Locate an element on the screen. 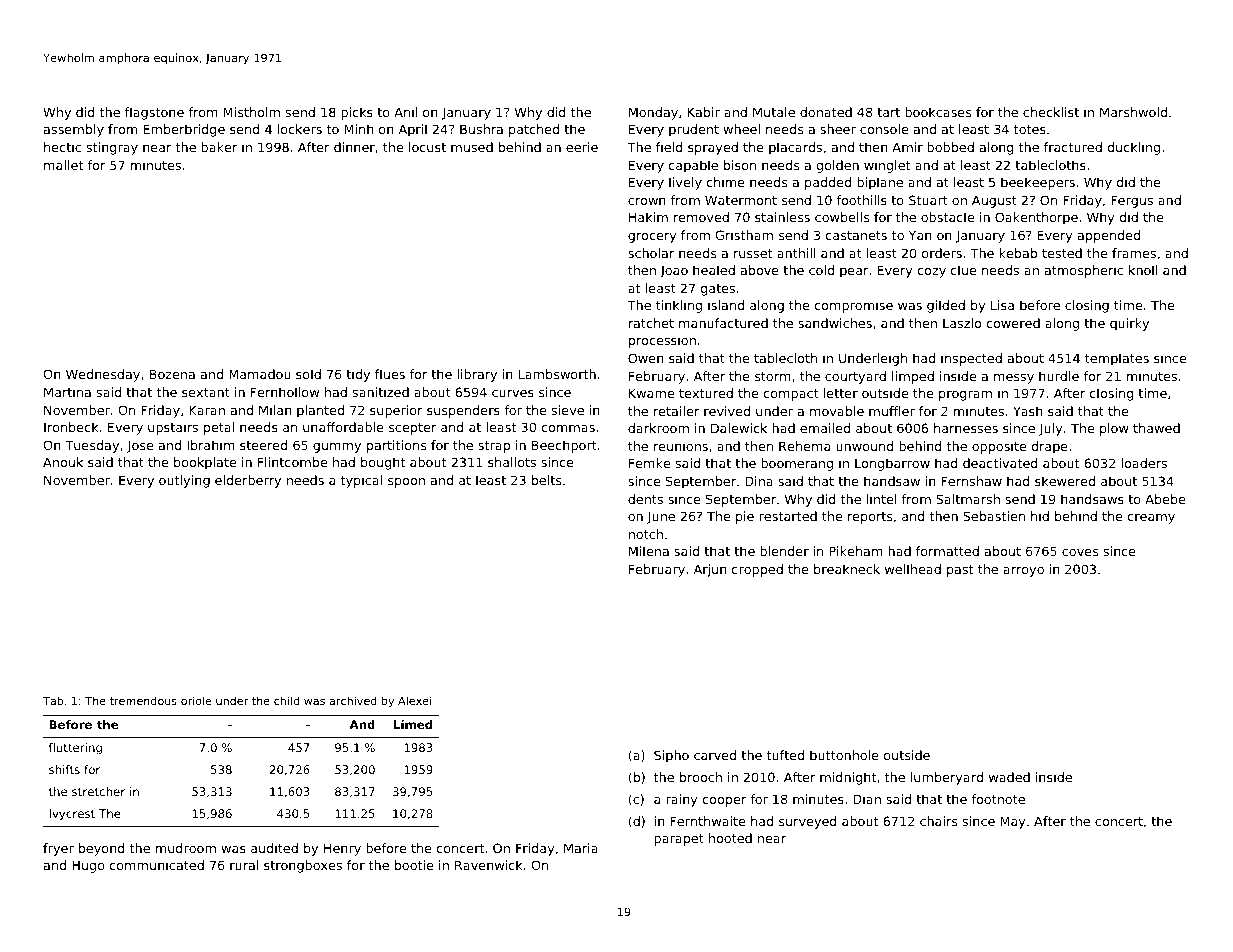 Image resolution: width=1233 pixels, height=952 pixels. beyond is located at coordinates (102, 849).
